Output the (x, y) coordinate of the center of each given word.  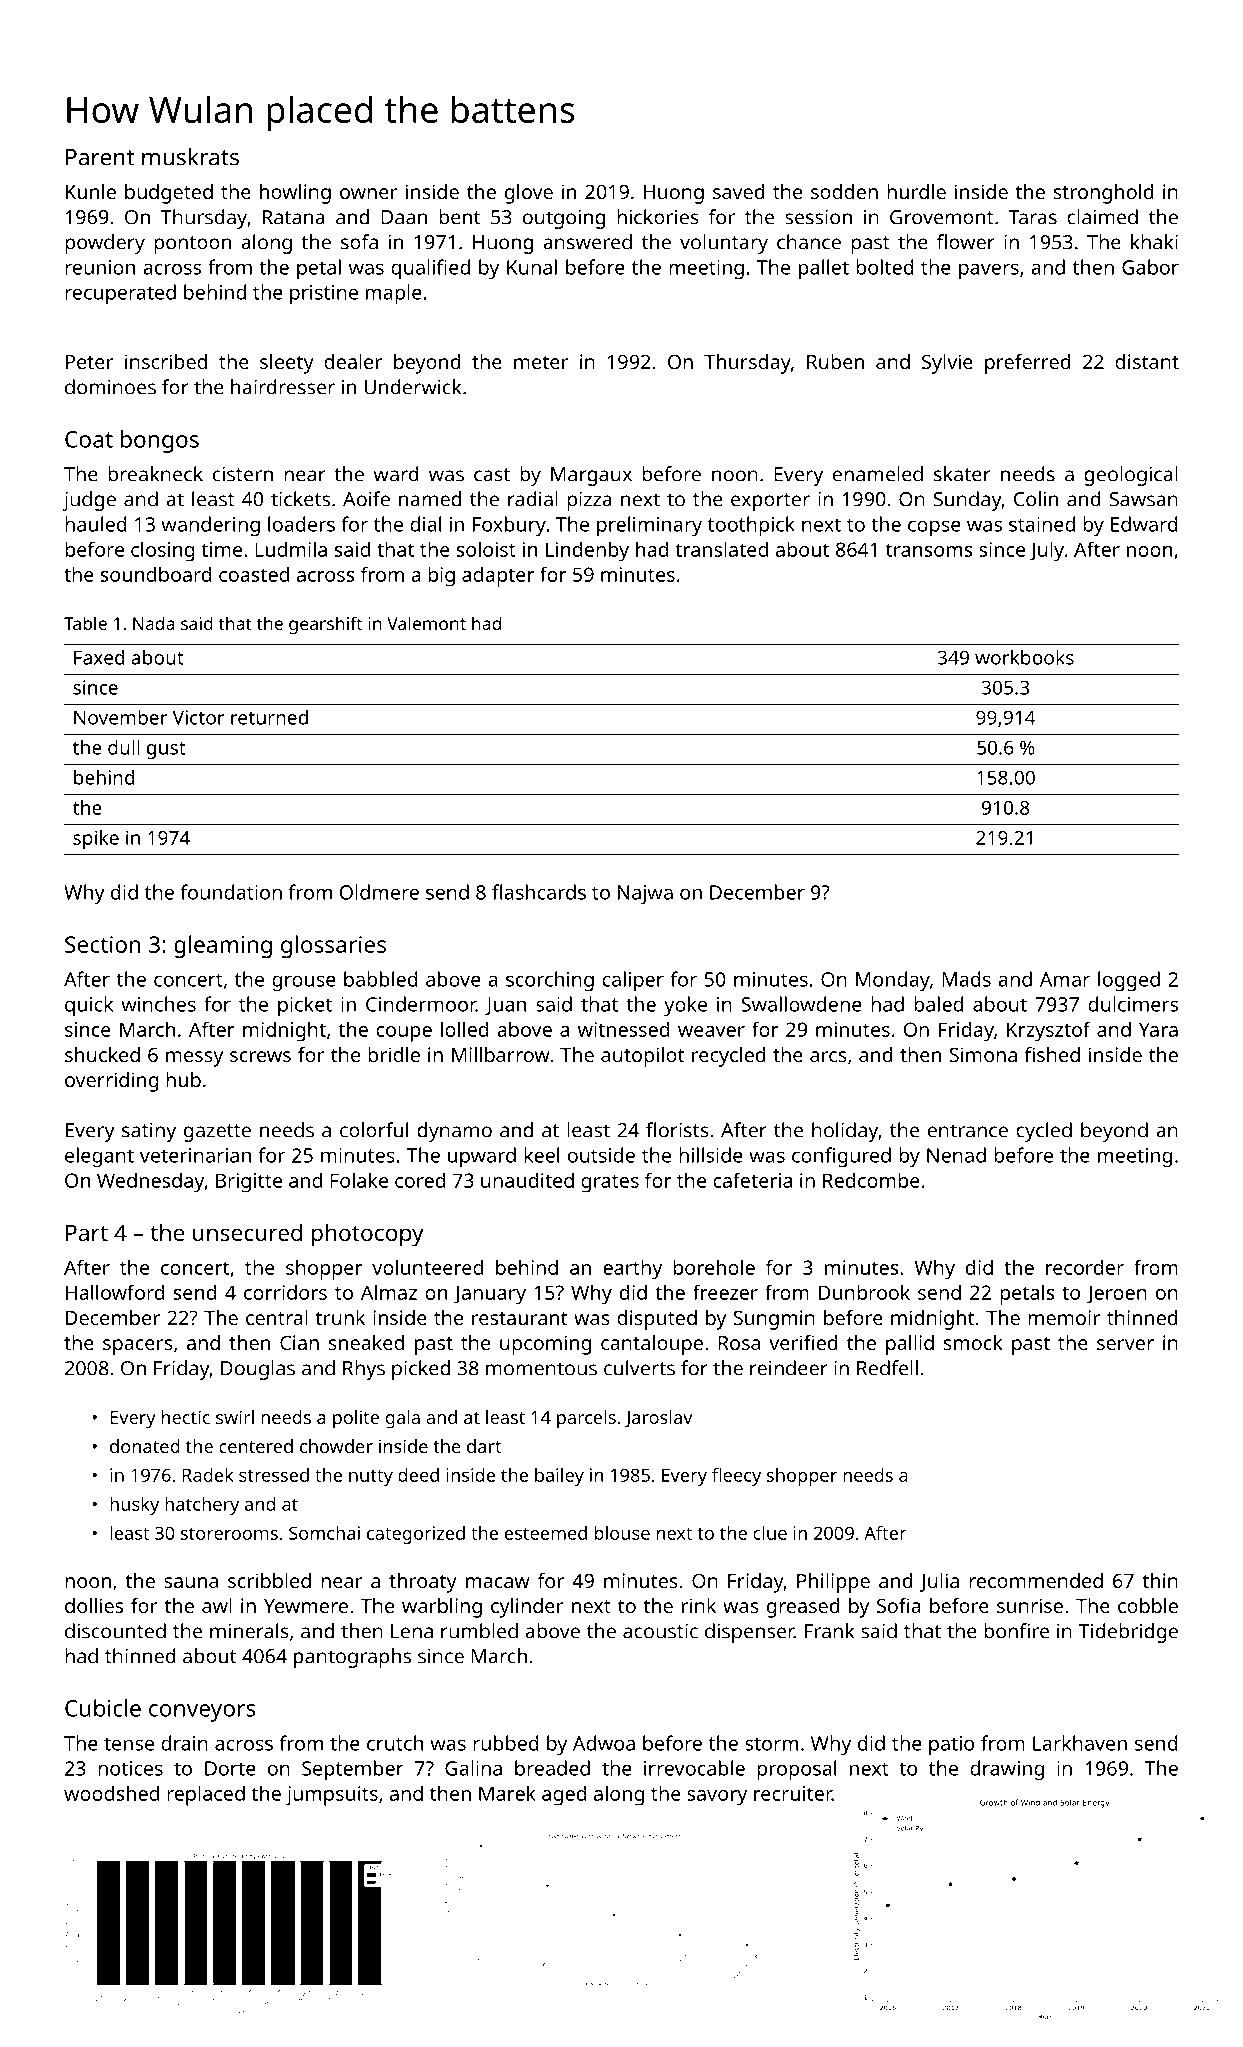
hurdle (916, 191)
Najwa (645, 894)
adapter (498, 576)
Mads (966, 979)
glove (529, 194)
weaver (711, 1031)
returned (269, 717)
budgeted (169, 194)
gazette (217, 1133)
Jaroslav (659, 1419)
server (1125, 1344)
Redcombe (871, 1180)
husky (134, 1506)
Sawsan (1144, 499)
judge (89, 501)
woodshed (111, 1793)
